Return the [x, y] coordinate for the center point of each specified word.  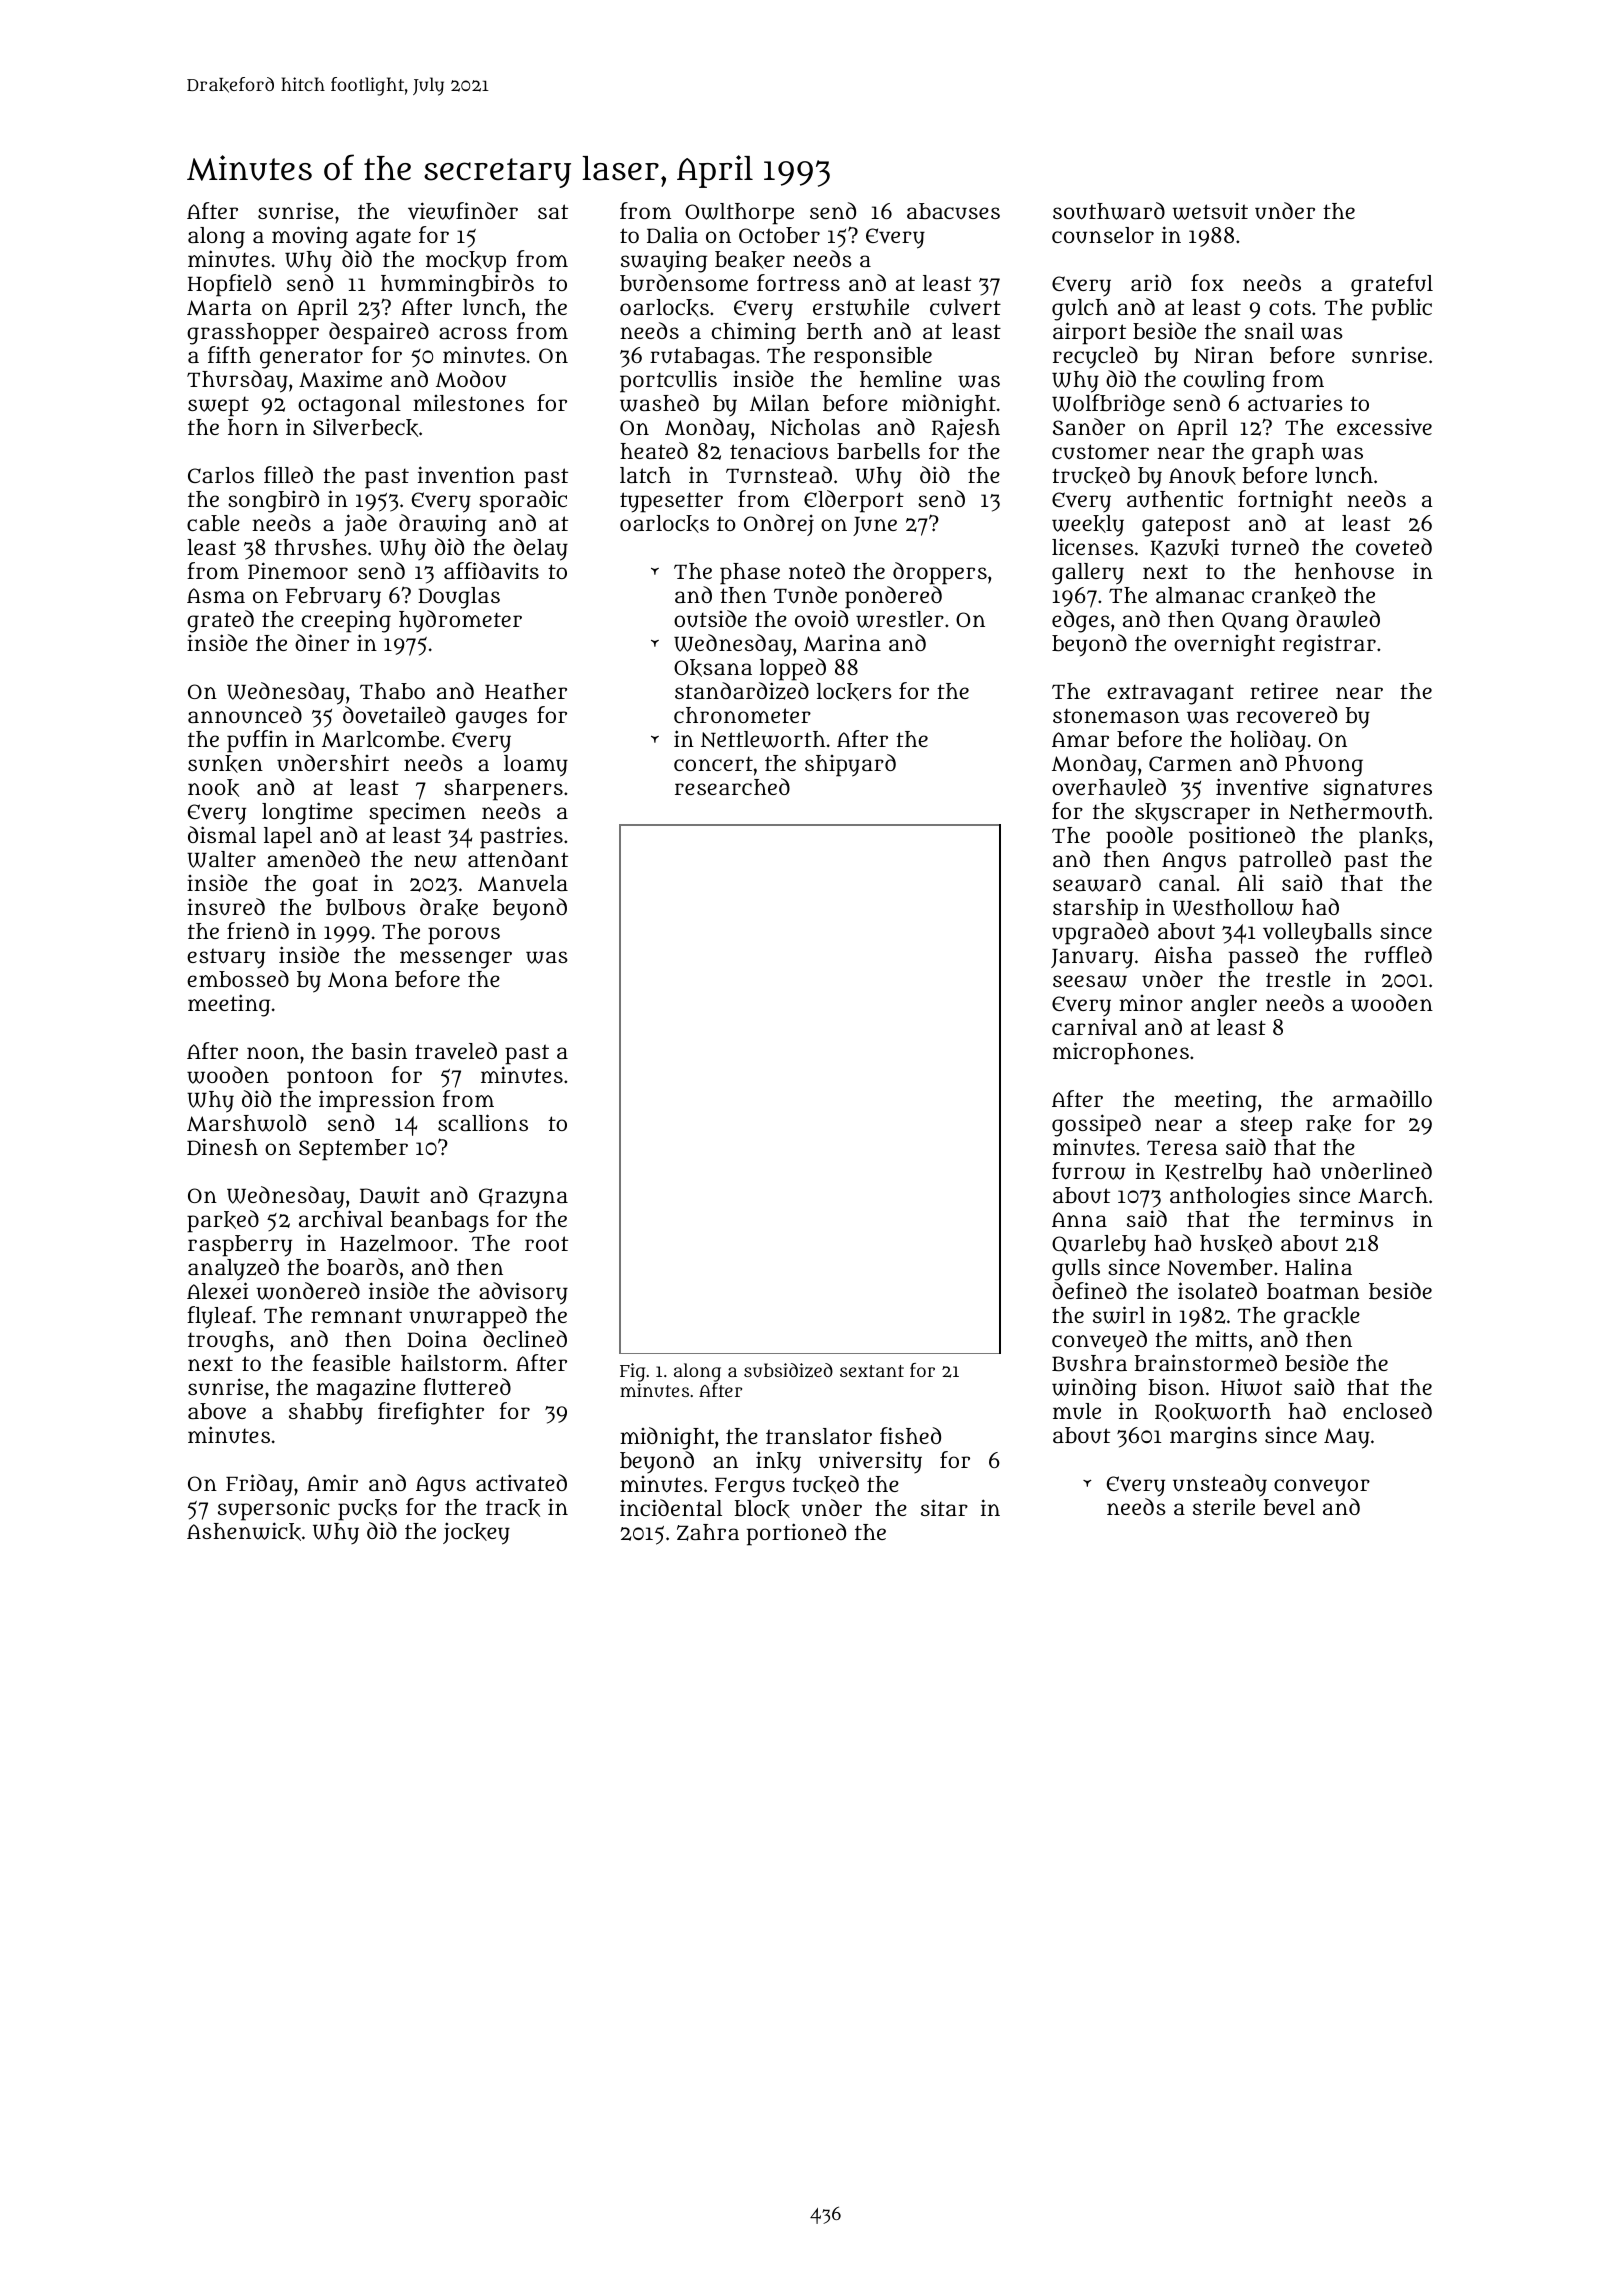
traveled [456, 1051]
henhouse [1344, 571]
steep [1266, 1126]
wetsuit [1210, 211]
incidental [671, 1507]
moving [310, 237]
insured [226, 906]
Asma [216, 595]
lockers [854, 692]
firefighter [431, 1413]
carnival [1094, 1027]
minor [1151, 1003]
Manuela [523, 883]
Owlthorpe [739, 214]
